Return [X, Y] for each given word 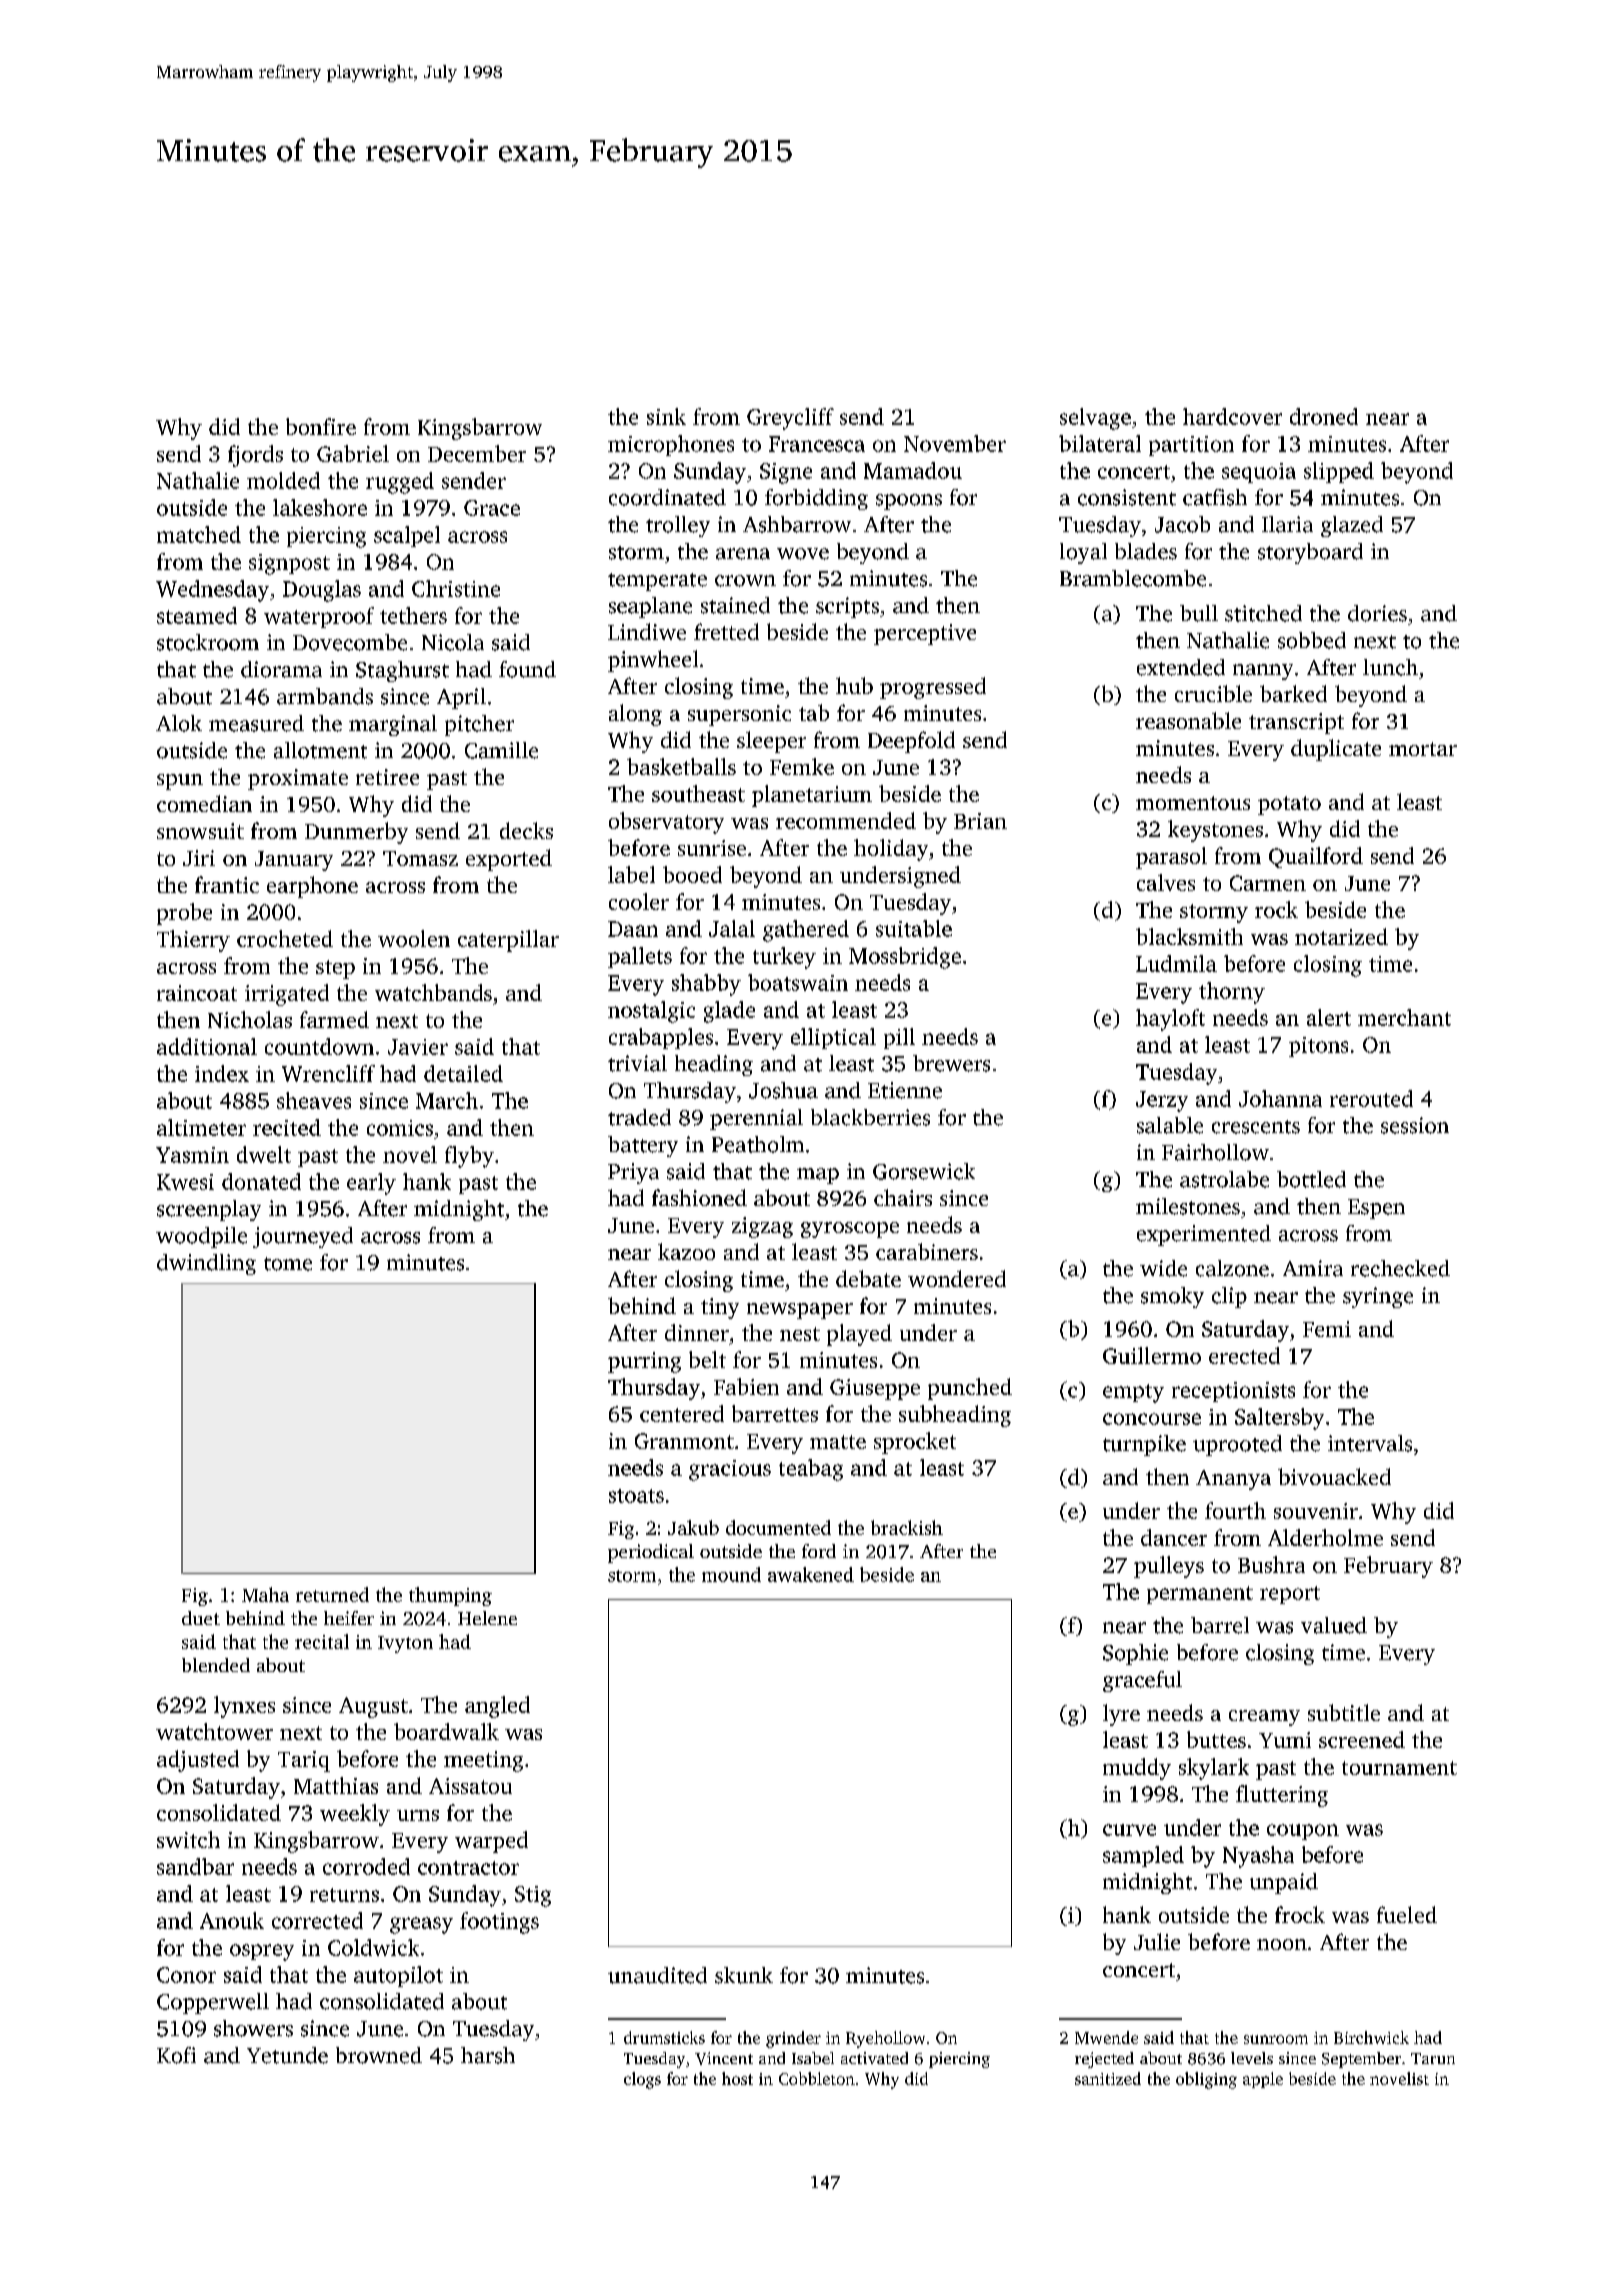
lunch [1390, 667]
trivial [637, 1063]
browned [379, 2055]
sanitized [1108, 2078]
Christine [456, 588]
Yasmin [192, 1155]
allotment [320, 750]
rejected [1104, 2060]
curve [1129, 1830]
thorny [1232, 993]
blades [1146, 551]
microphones [671, 445]
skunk [744, 1975]
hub [854, 685]
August [373, 1707]
